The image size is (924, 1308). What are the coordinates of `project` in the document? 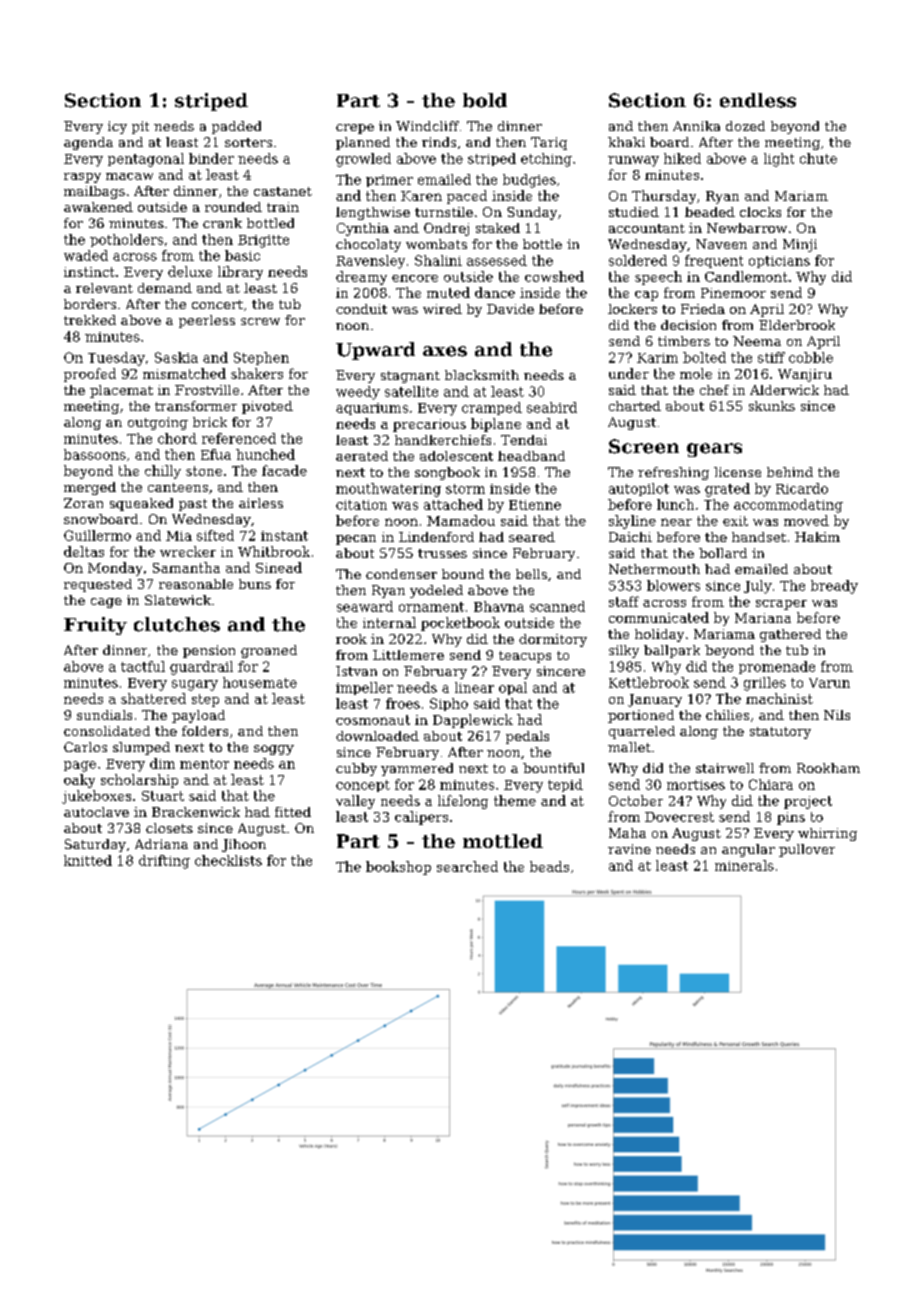 It's located at (808, 802).
